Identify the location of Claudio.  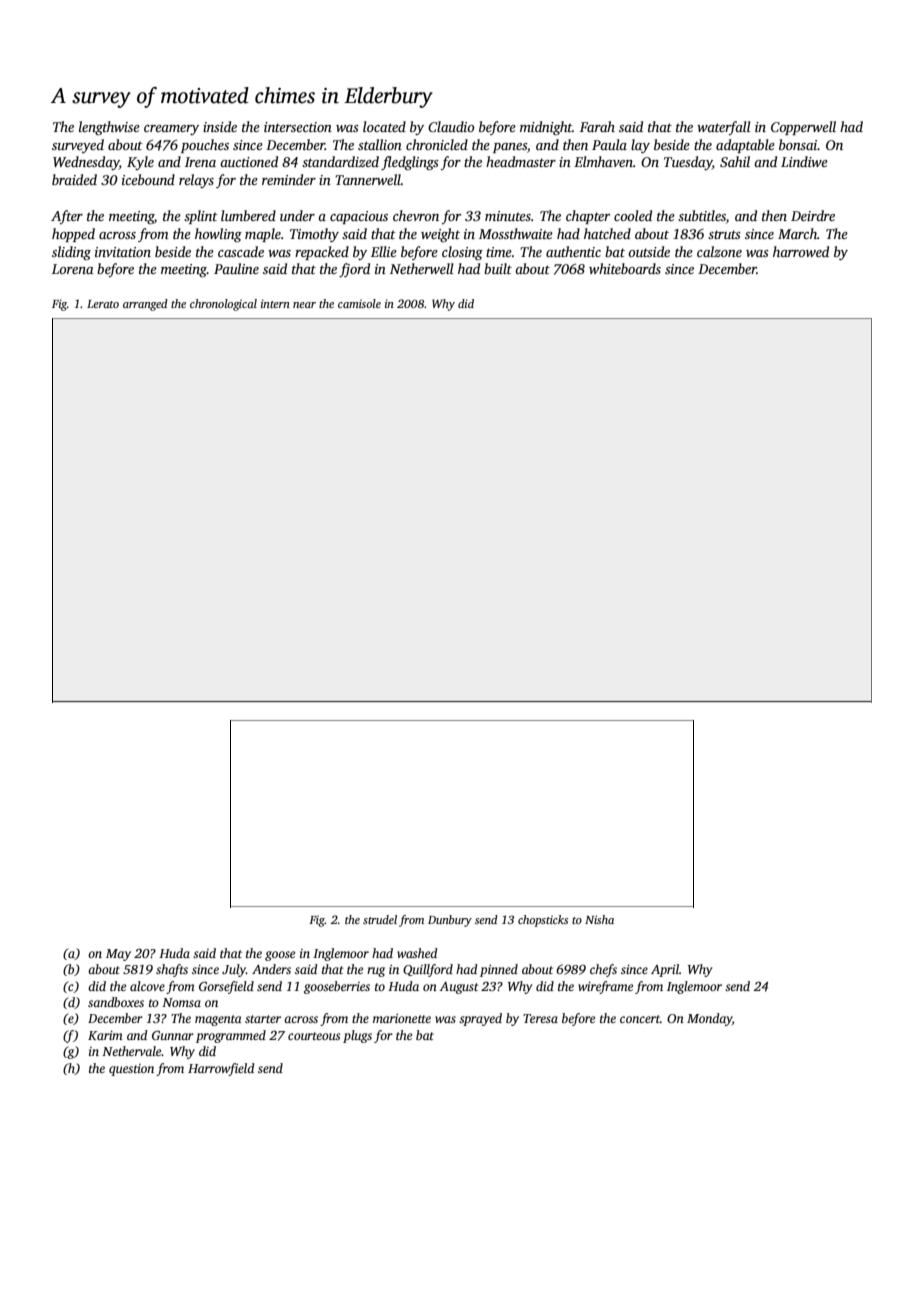
(451, 126).
